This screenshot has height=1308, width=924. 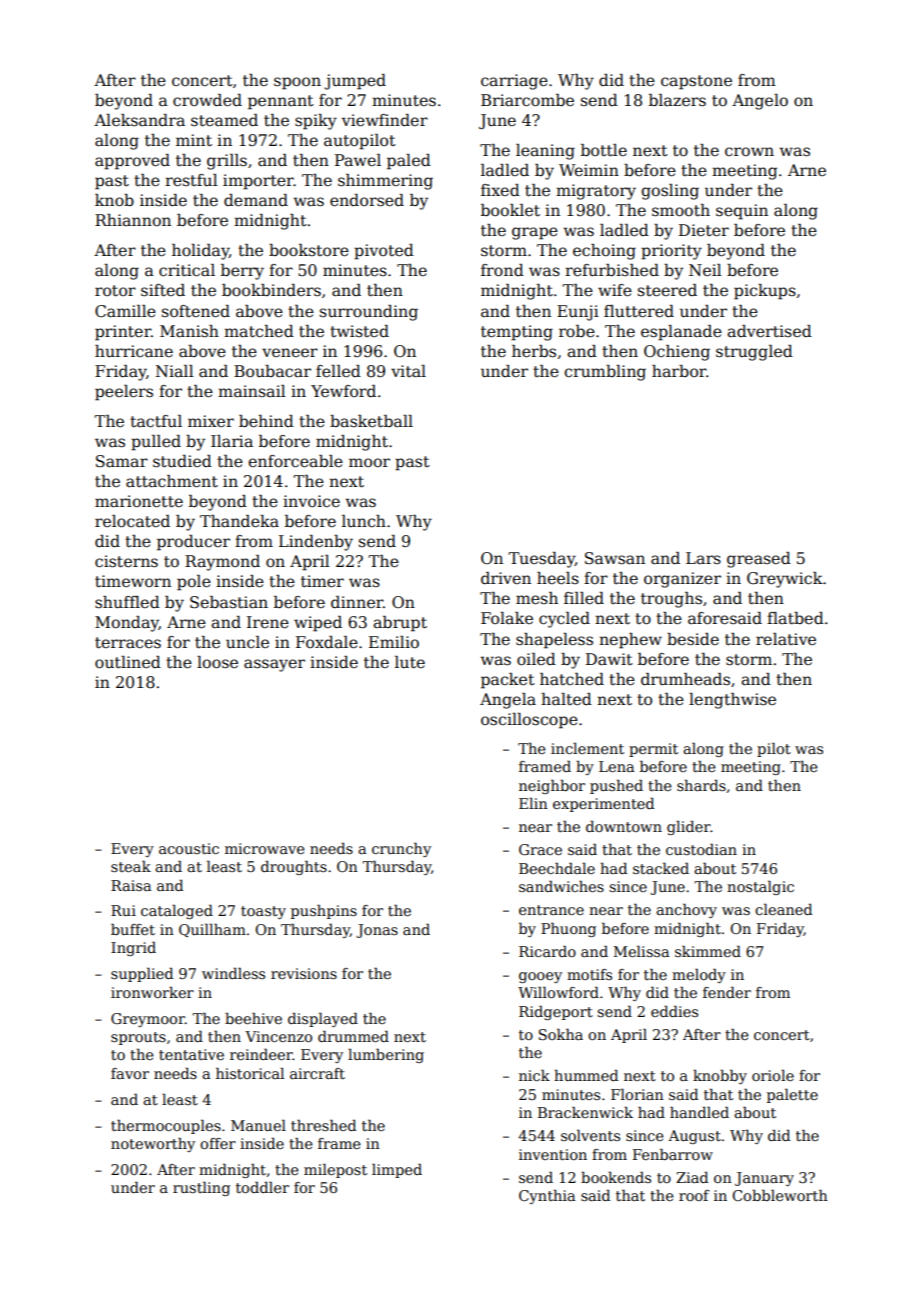 What do you see at coordinates (377, 931) in the screenshot?
I see `Jonas` at bounding box center [377, 931].
